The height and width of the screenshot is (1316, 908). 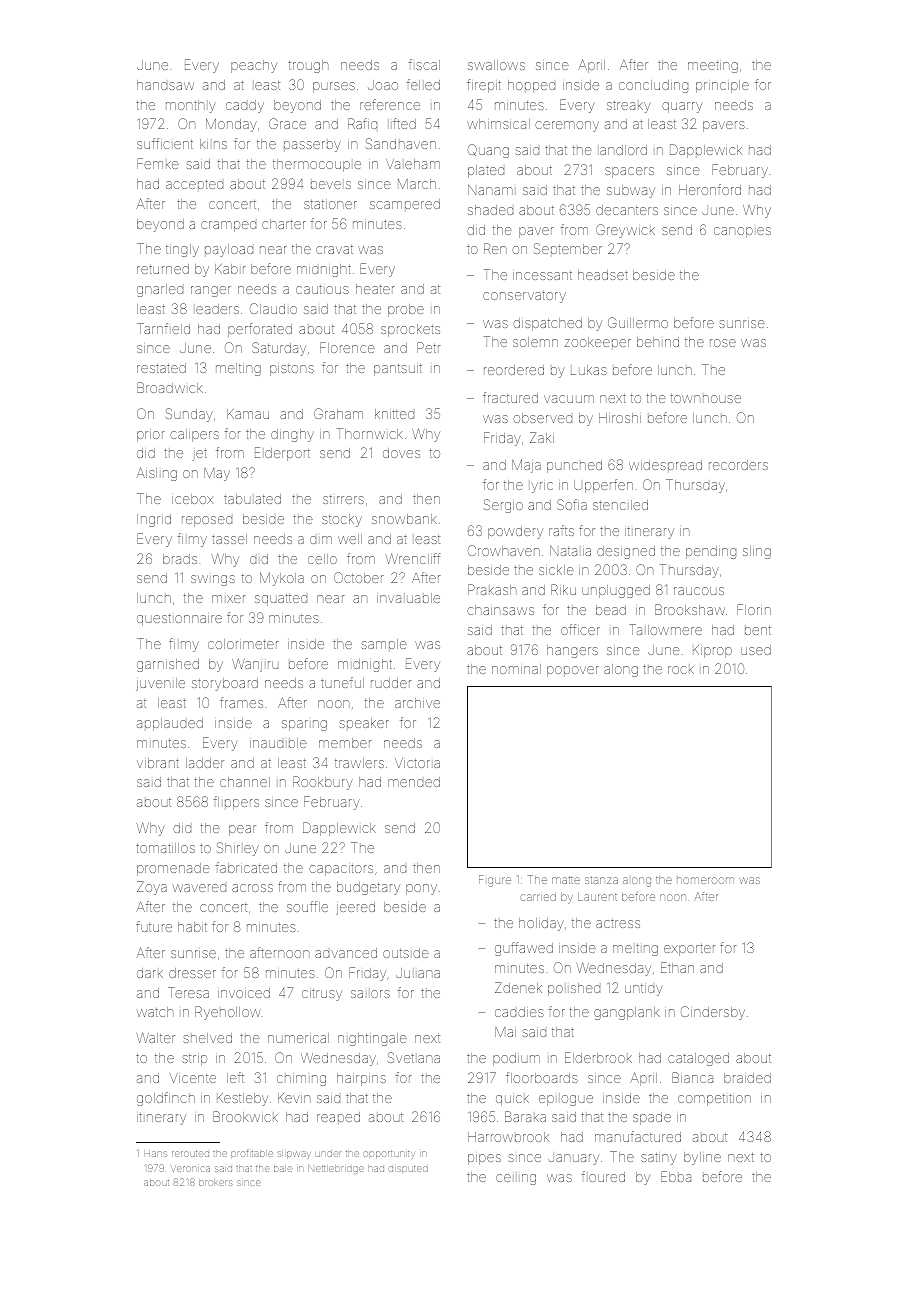 What do you see at coordinates (722, 86) in the screenshot?
I see `principle` at bounding box center [722, 86].
